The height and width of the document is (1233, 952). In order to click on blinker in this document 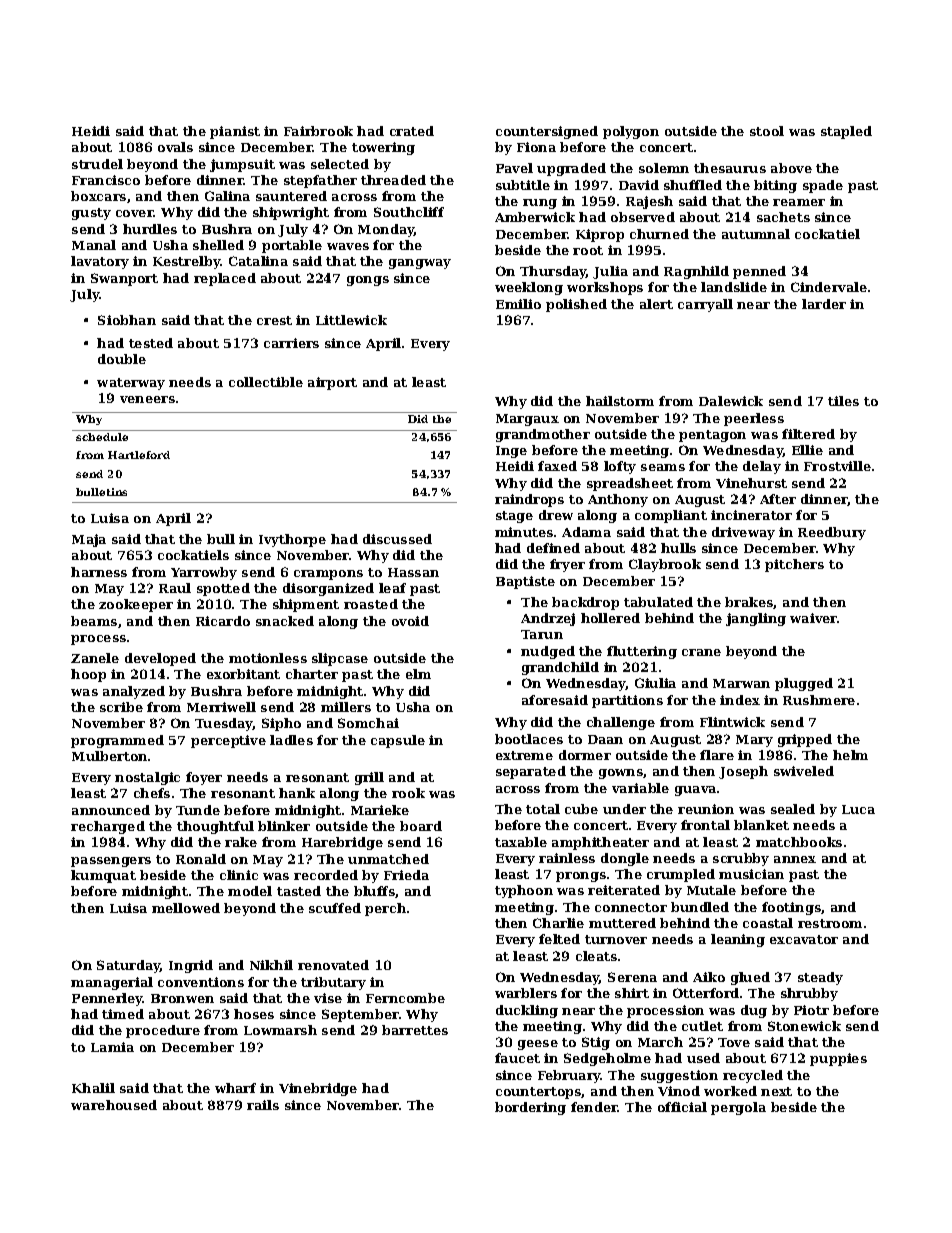, I will do `click(284, 826)`.
